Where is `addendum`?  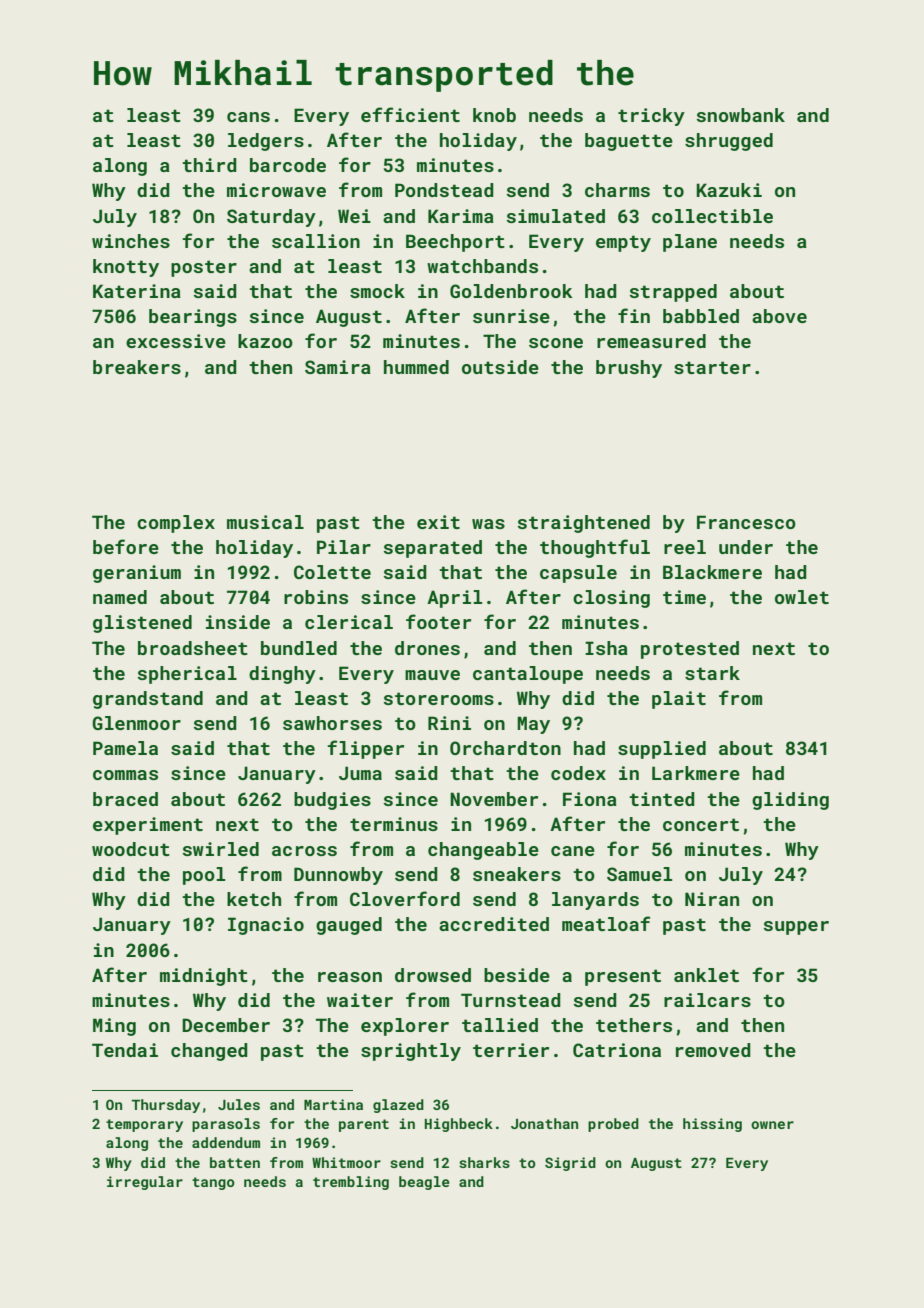 addendum is located at coordinates (226, 1142).
